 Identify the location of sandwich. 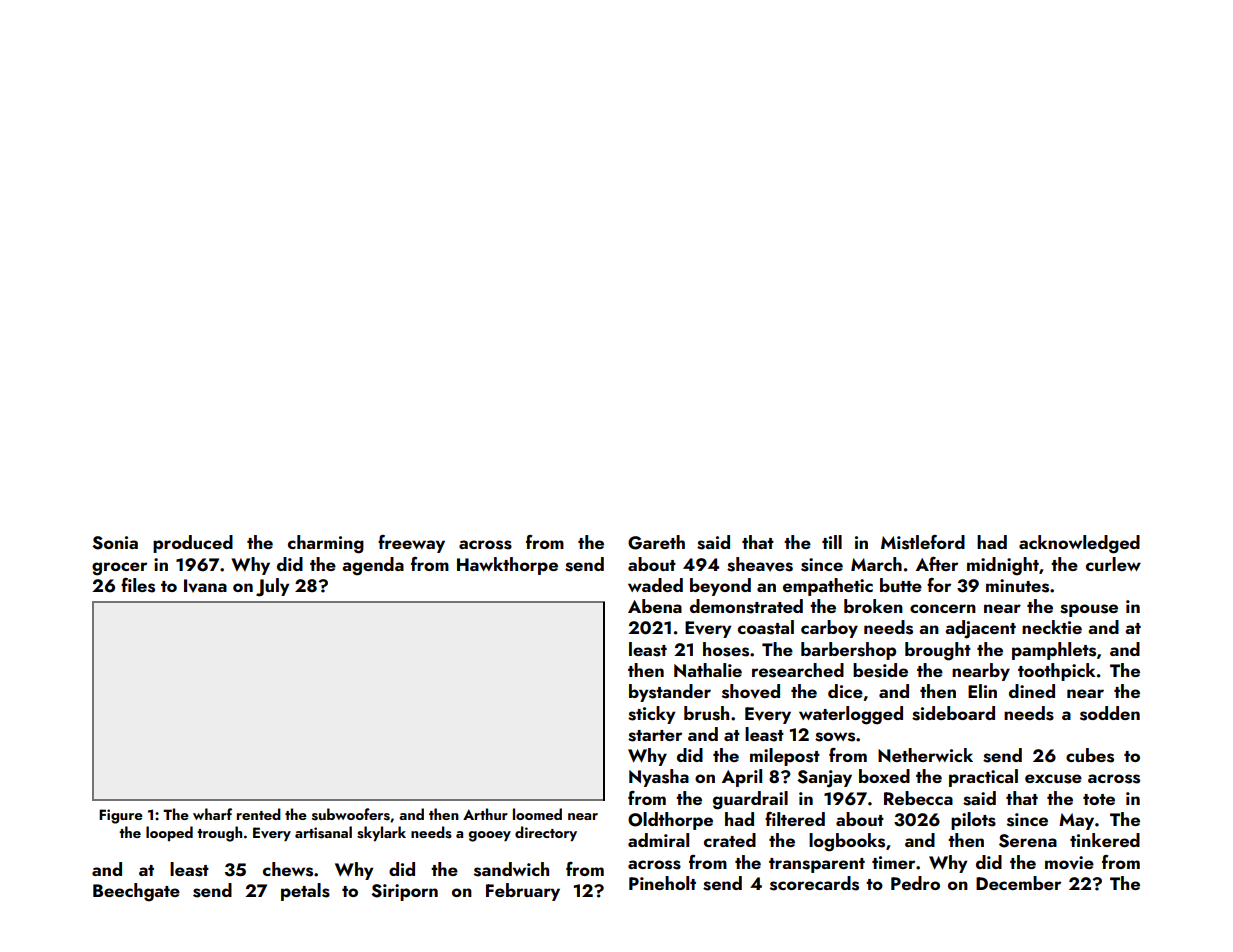
(511, 869).
